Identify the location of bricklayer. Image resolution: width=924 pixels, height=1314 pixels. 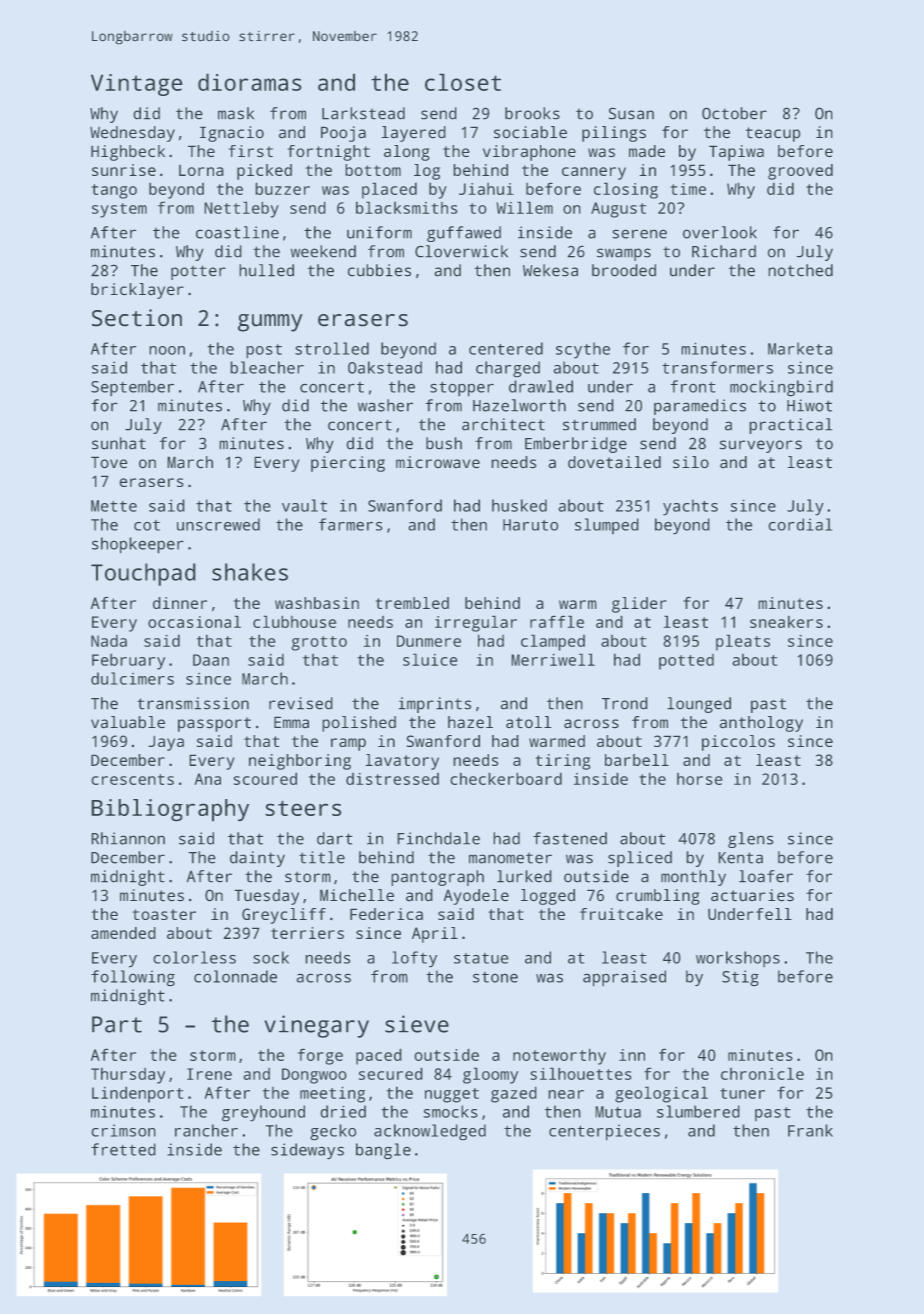
(137, 291).
